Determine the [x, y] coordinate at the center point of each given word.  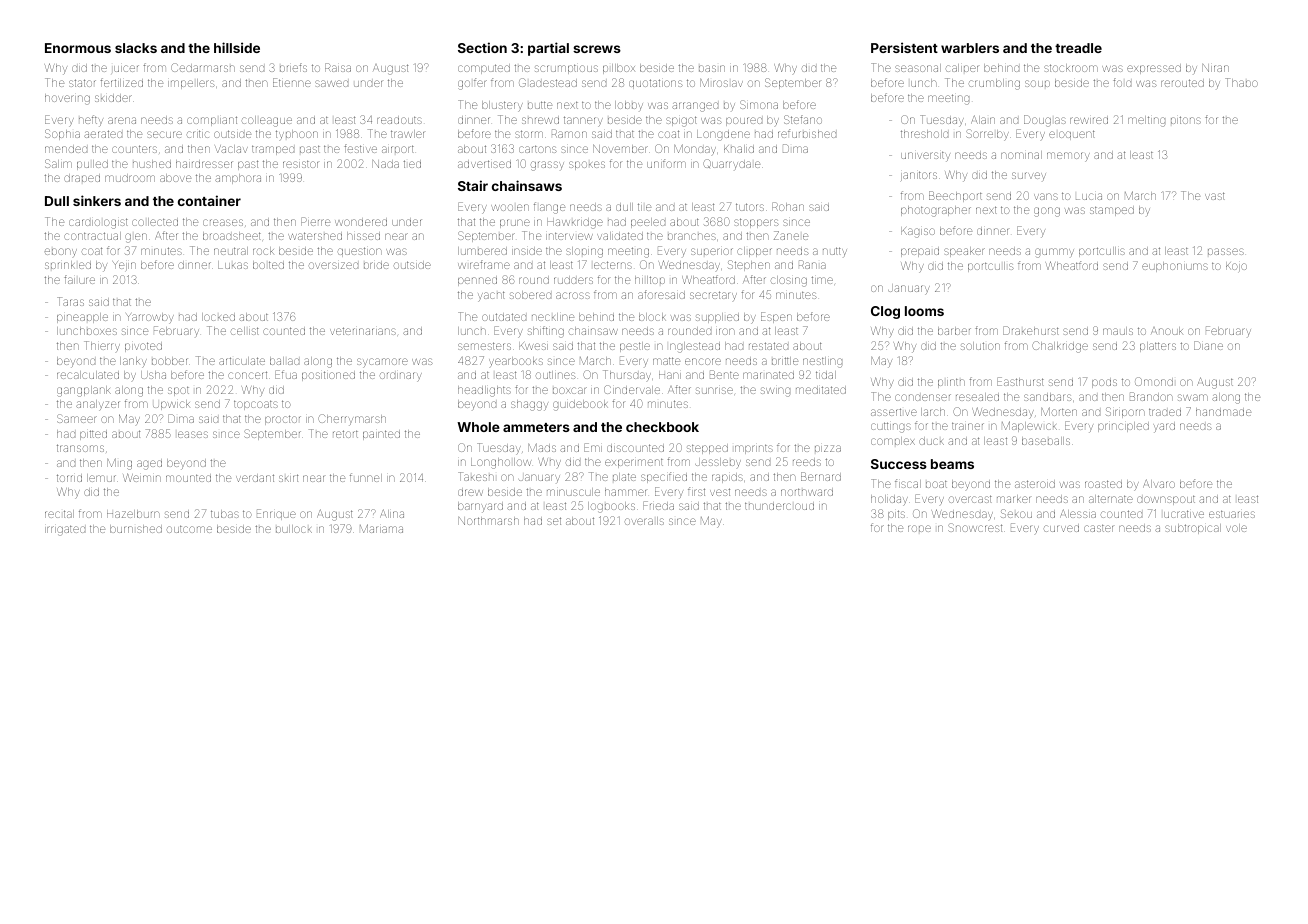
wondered [361, 222]
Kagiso [918, 232]
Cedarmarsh [203, 67]
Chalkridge [1060, 347]
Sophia [62, 134]
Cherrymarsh [352, 420]
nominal [1021, 155]
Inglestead [695, 347]
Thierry [102, 346]
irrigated [65, 531]
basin [712, 68]
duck [931, 441]
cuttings [891, 427]
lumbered [482, 251]
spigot [681, 121]
